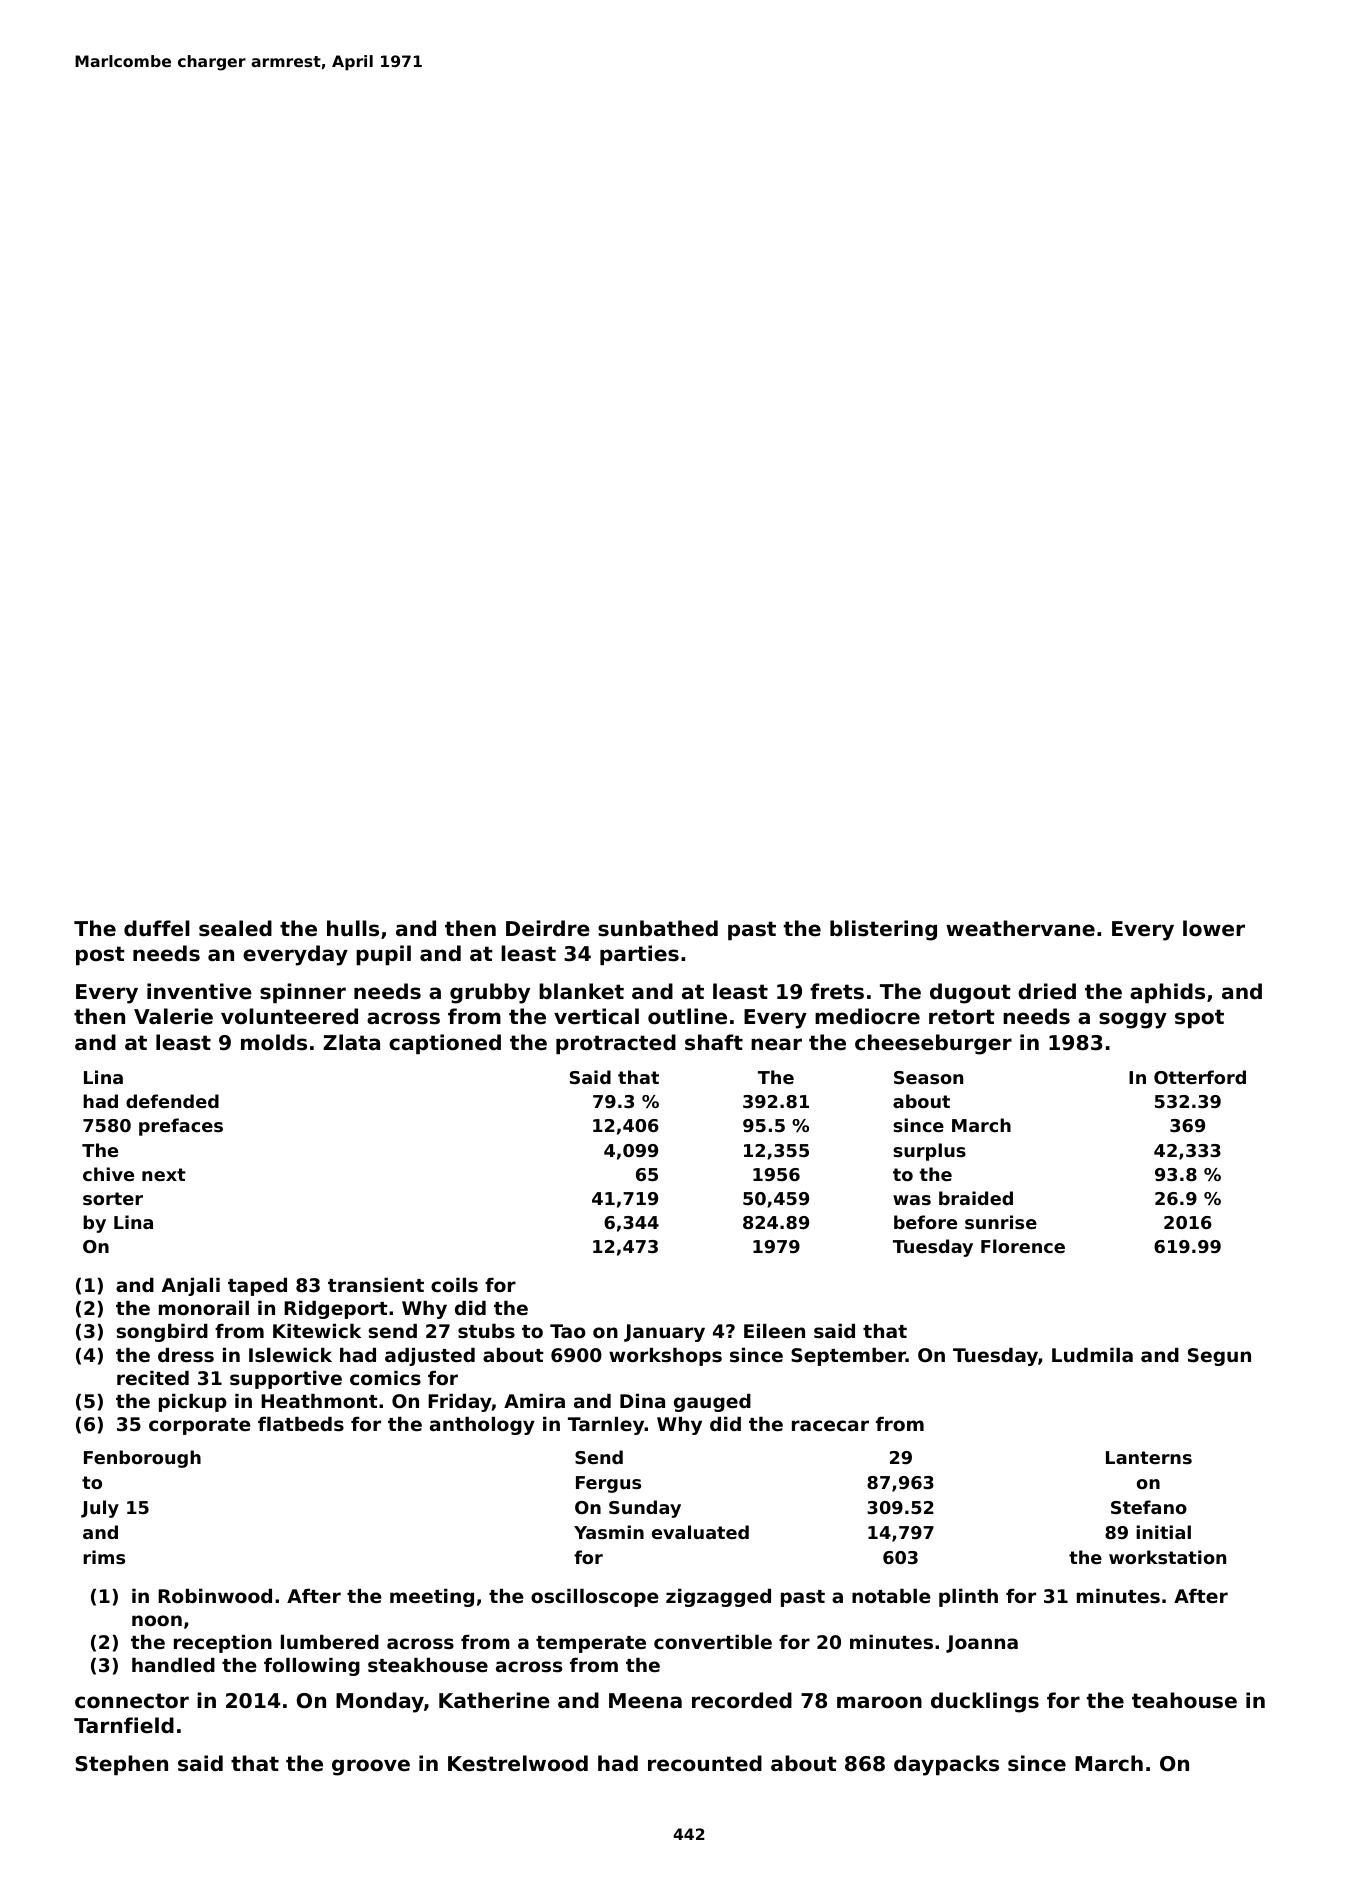  Describe the element at coordinates (848, 1357) in the screenshot. I see `September` at that location.
